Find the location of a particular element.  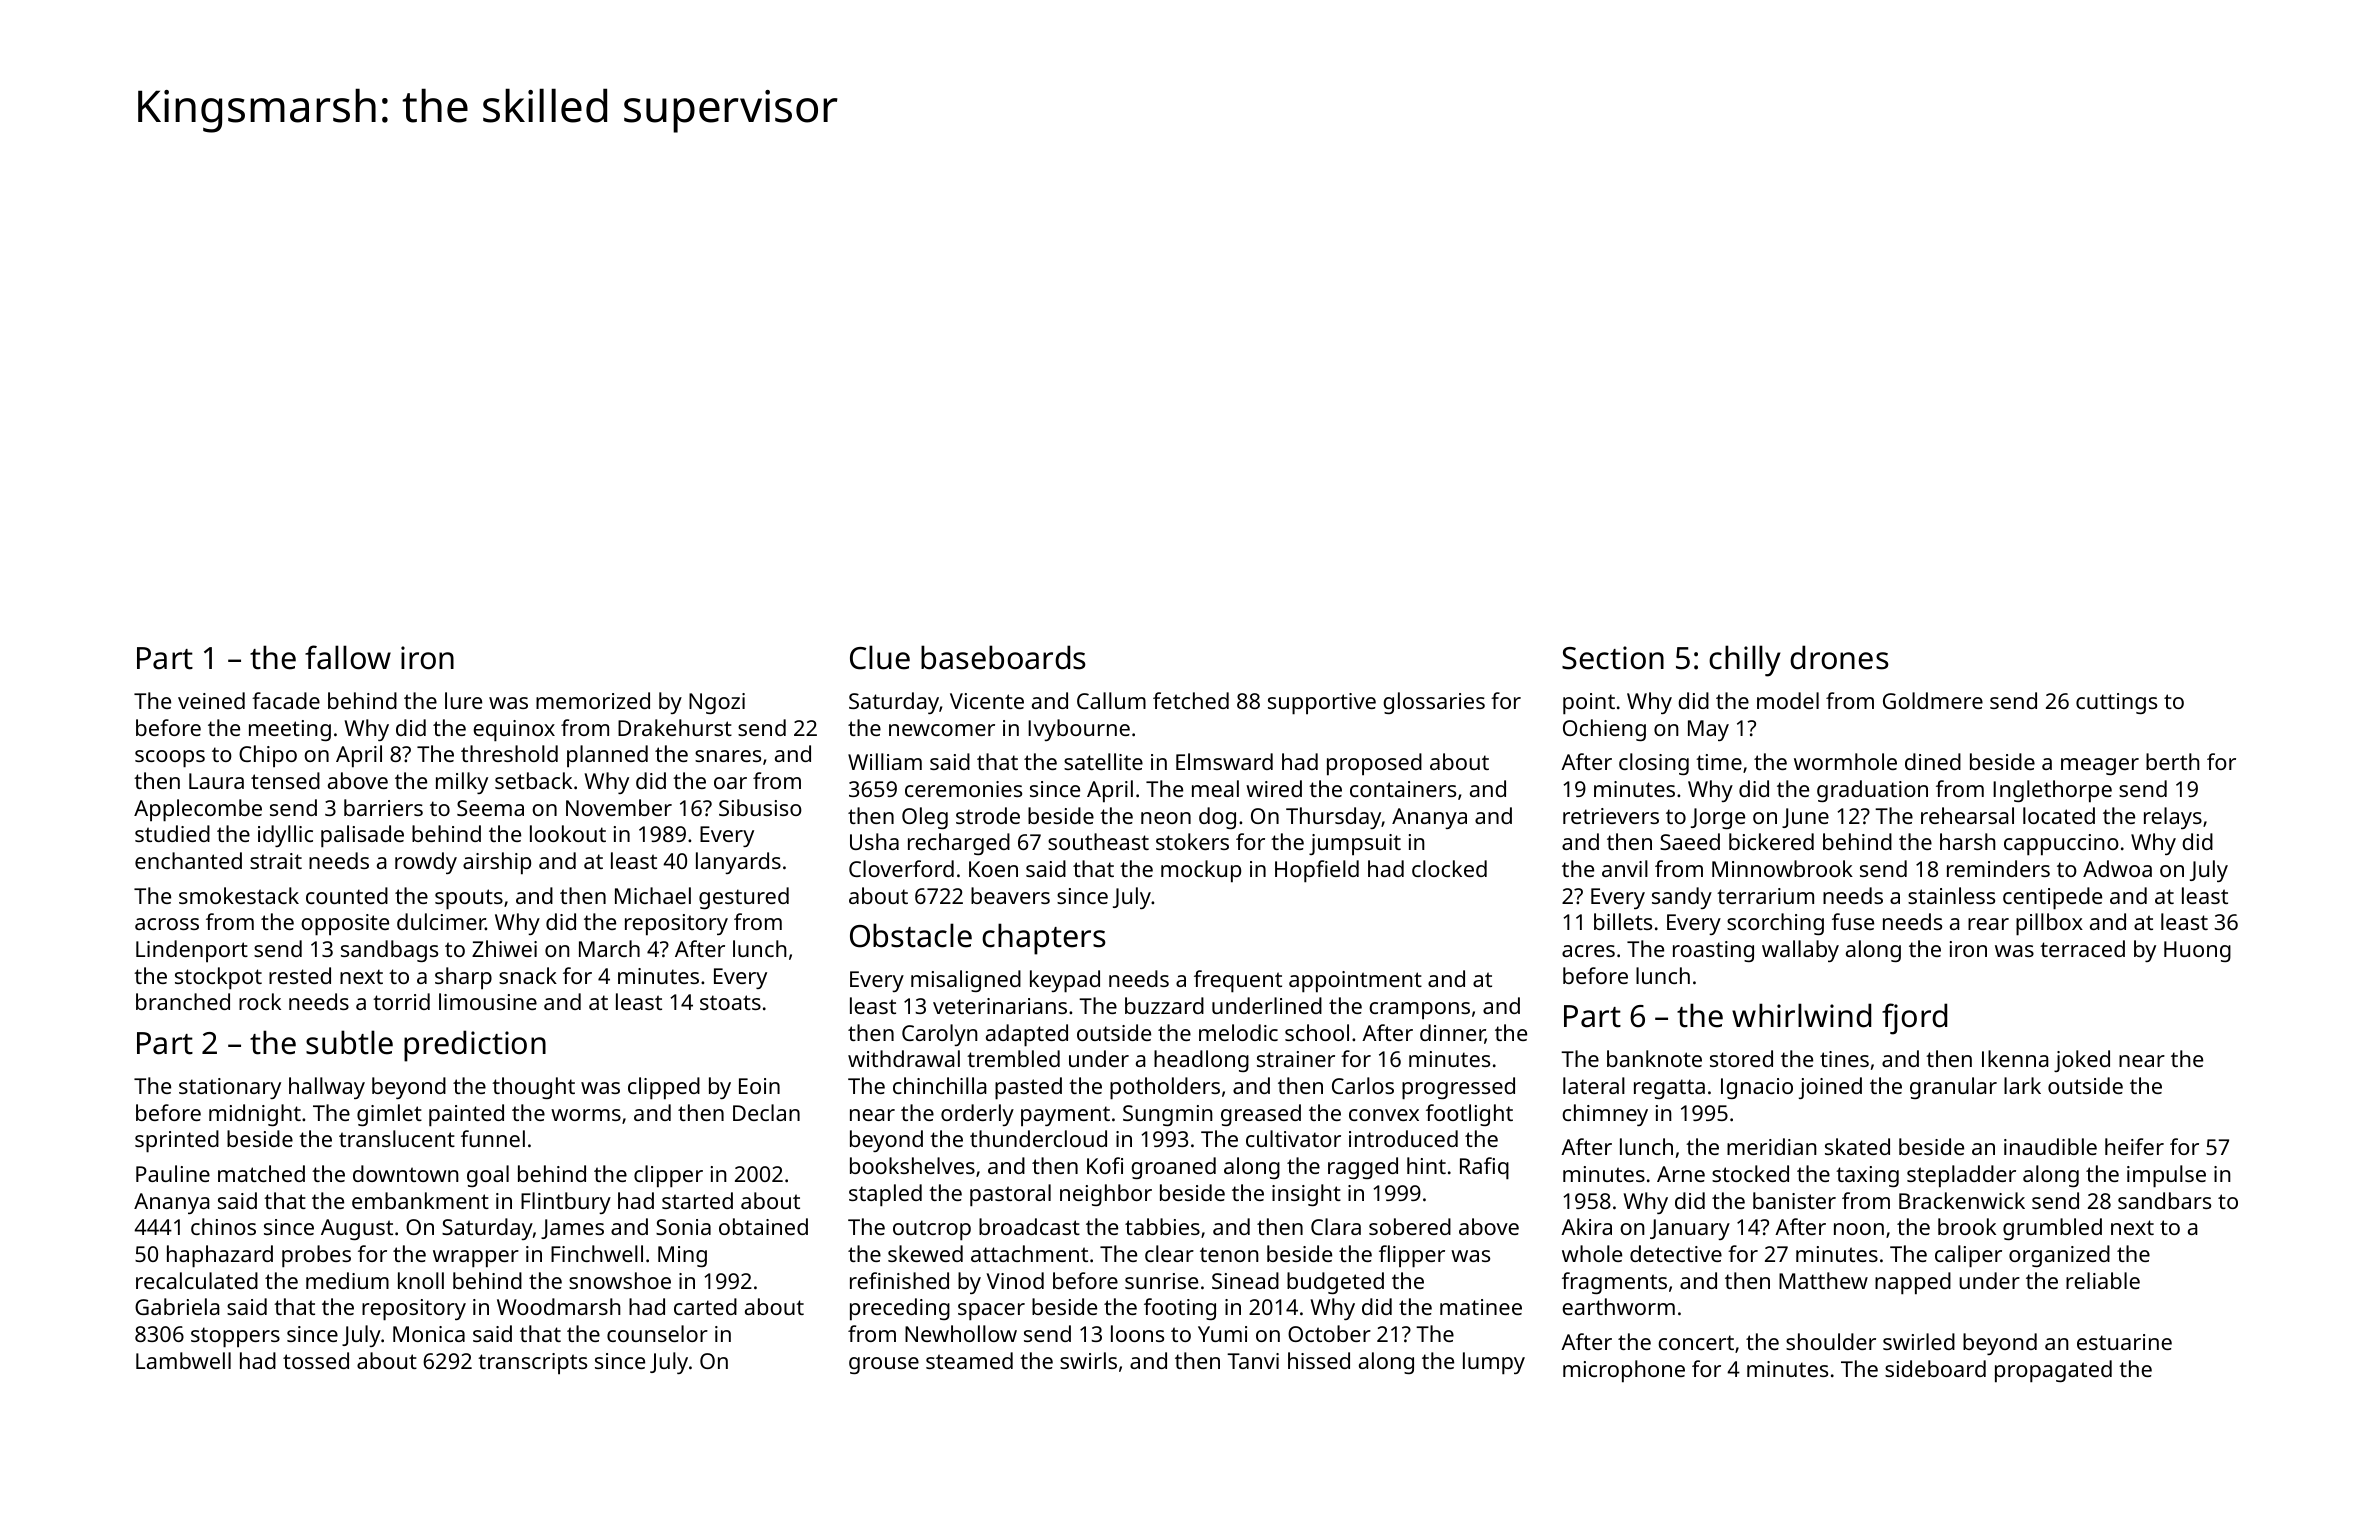

fallow is located at coordinates (348, 657).
